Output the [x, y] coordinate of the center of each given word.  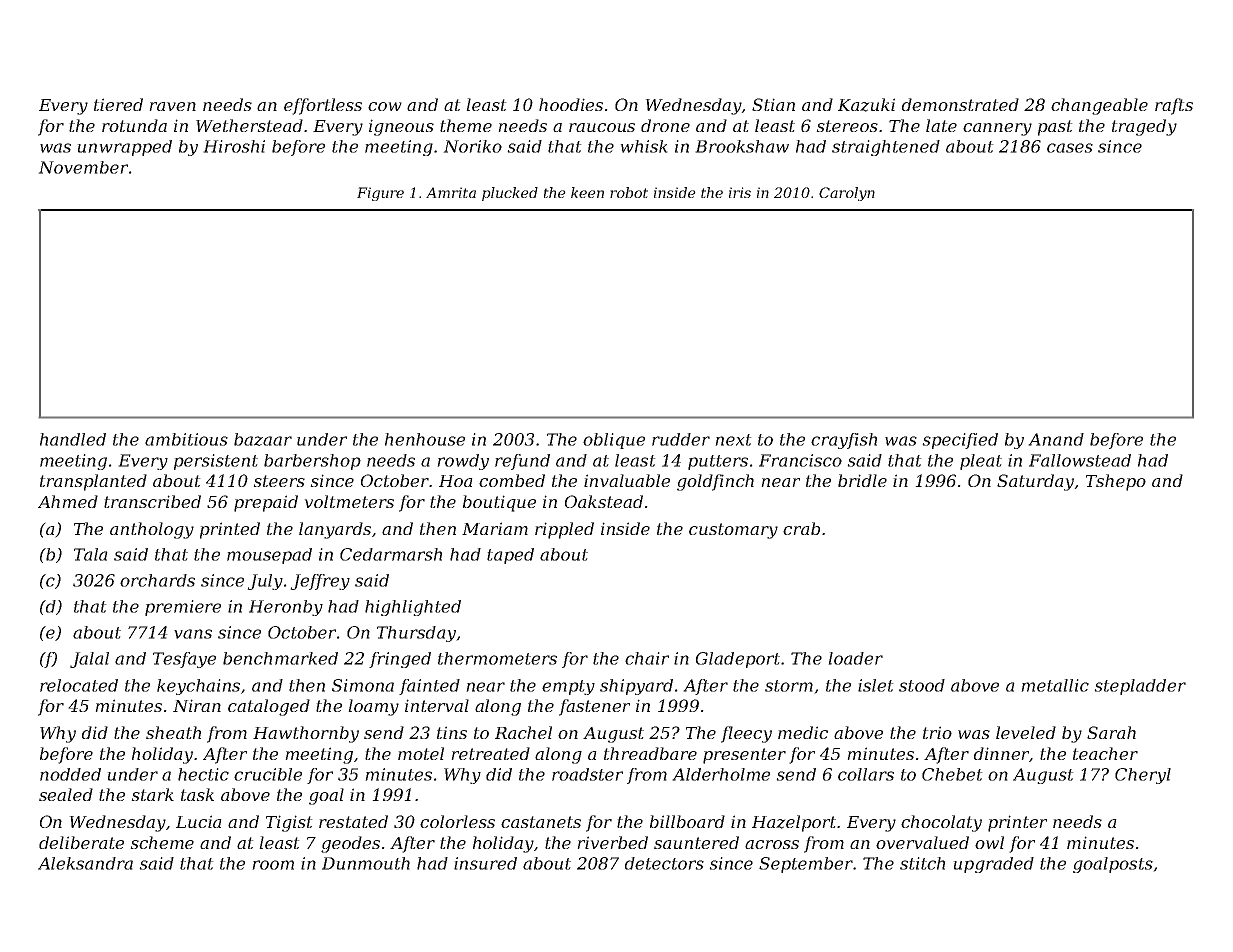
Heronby [286, 608]
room [273, 865]
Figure [380, 194]
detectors [664, 863]
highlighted [413, 608]
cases [1070, 148]
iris [740, 192]
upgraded [993, 865]
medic [803, 732]
